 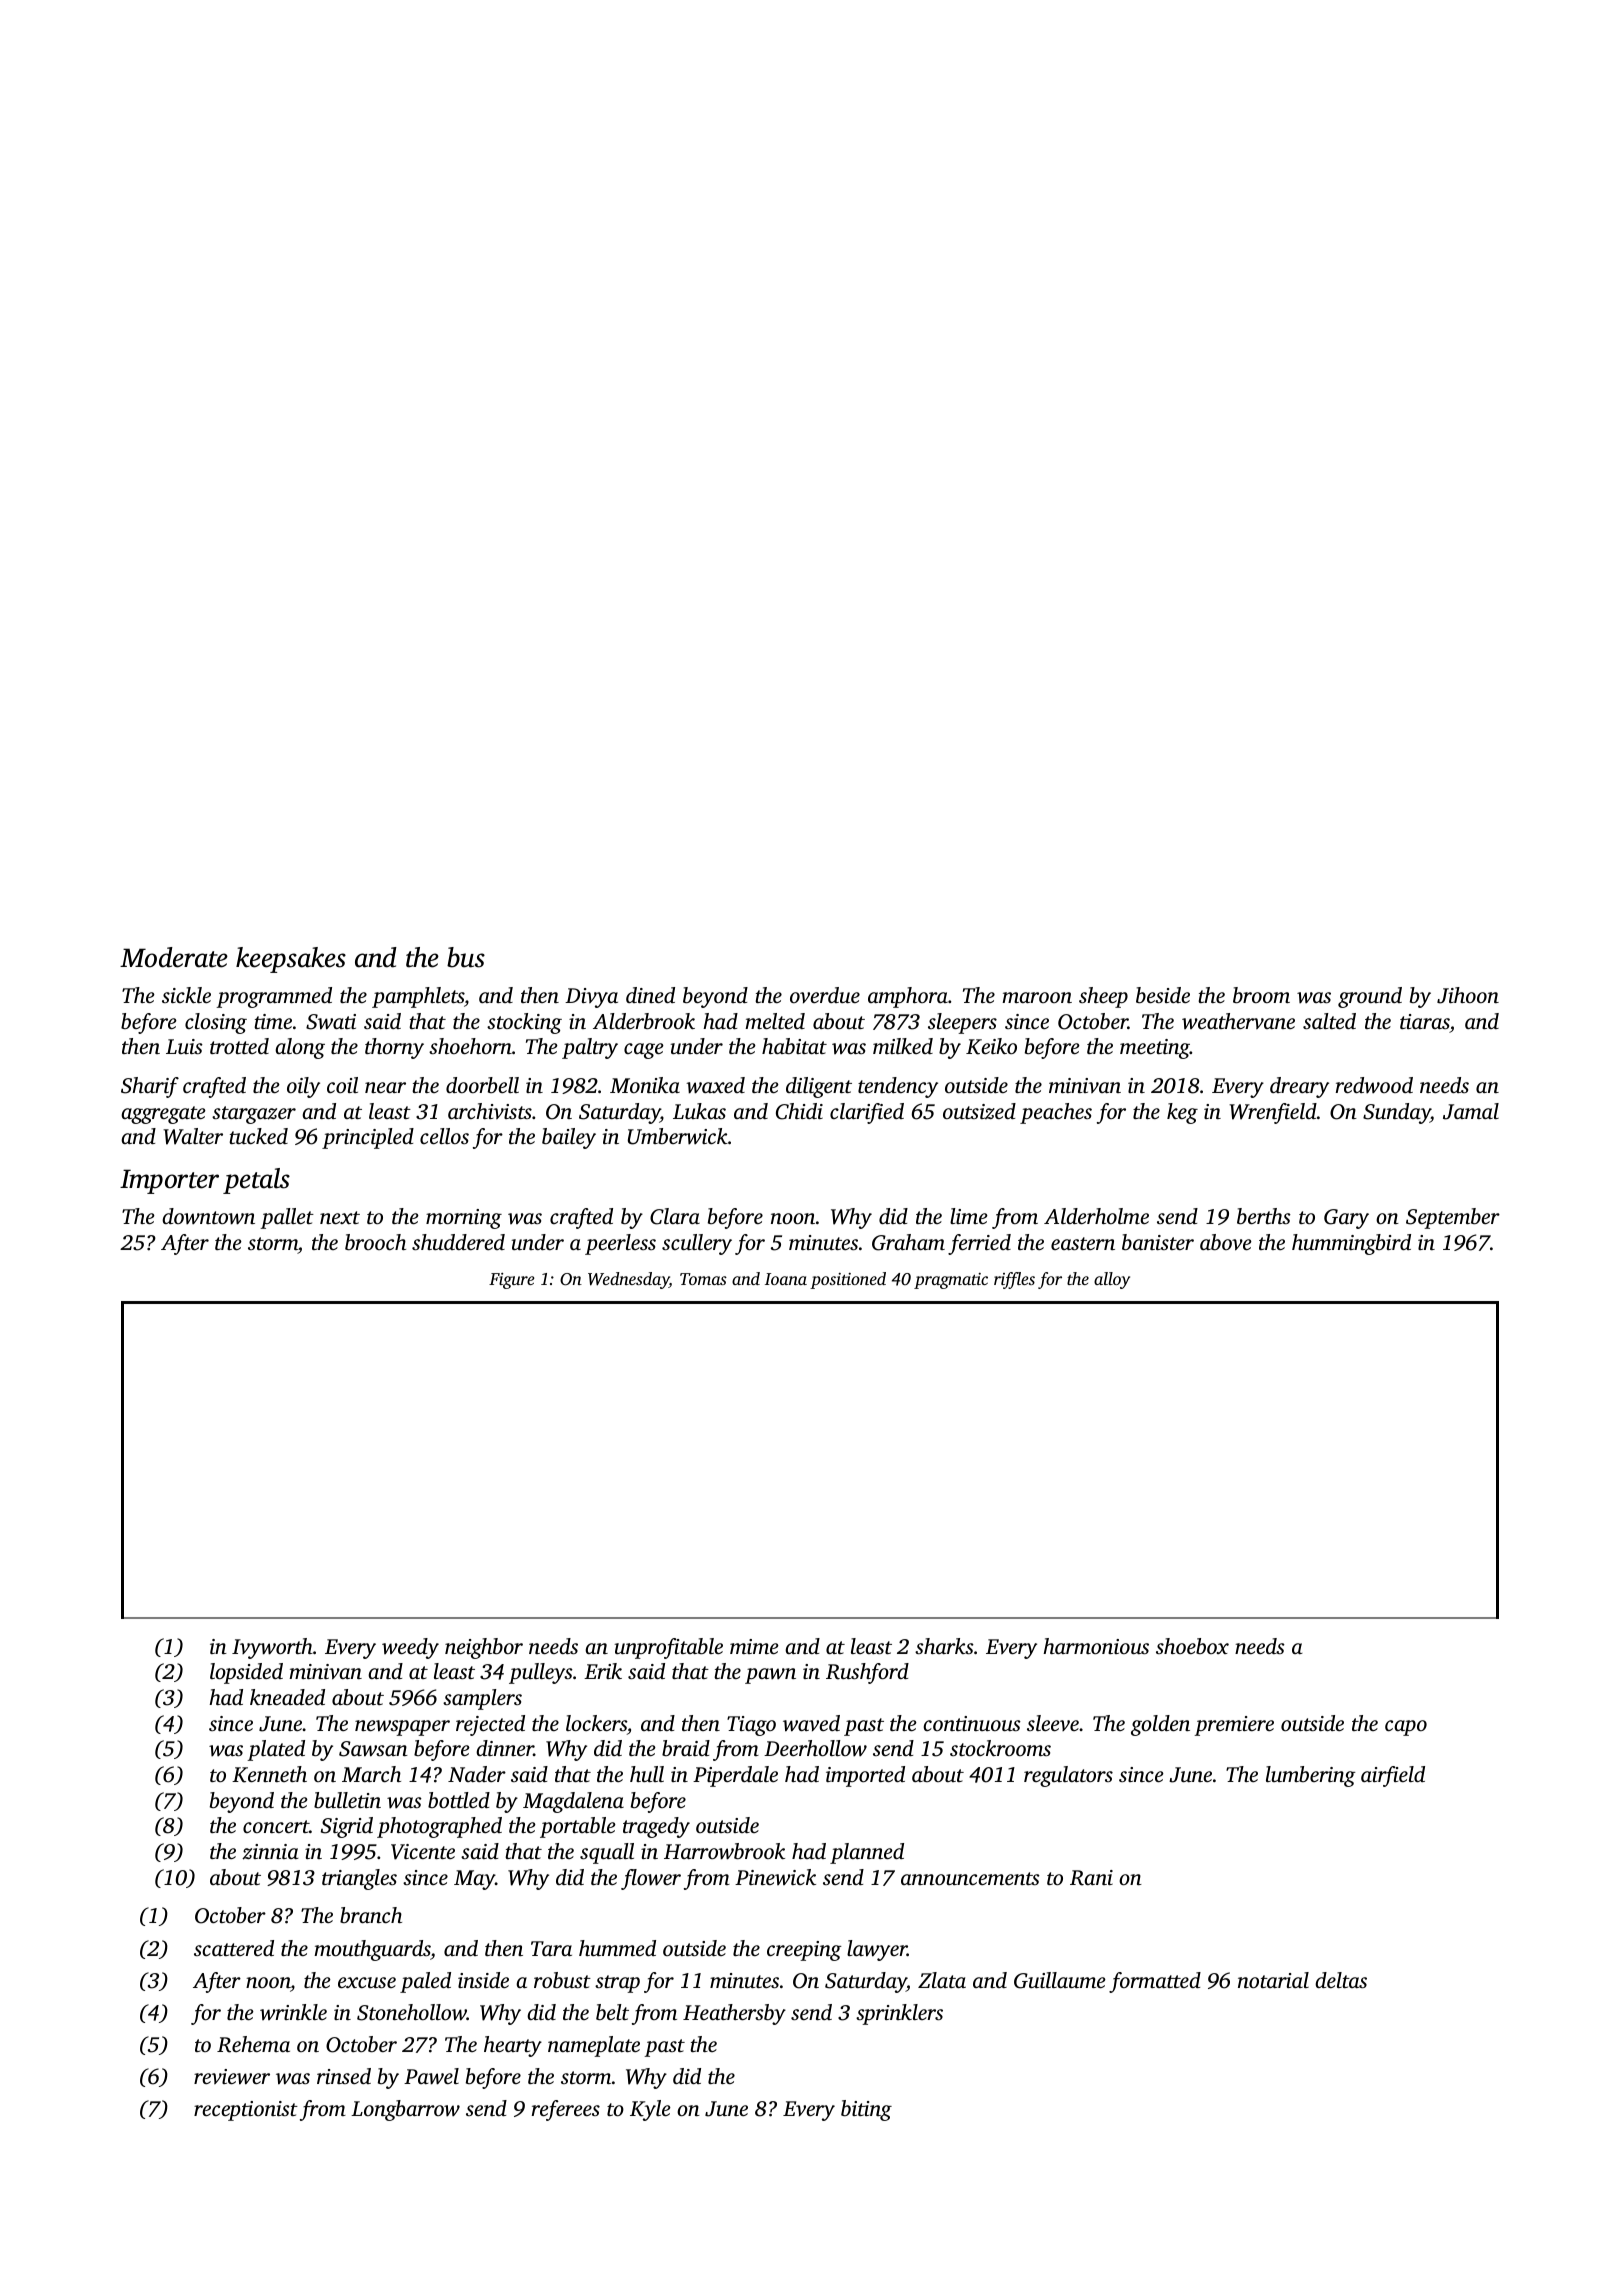 I want to click on keepsakes, so click(x=291, y=960).
